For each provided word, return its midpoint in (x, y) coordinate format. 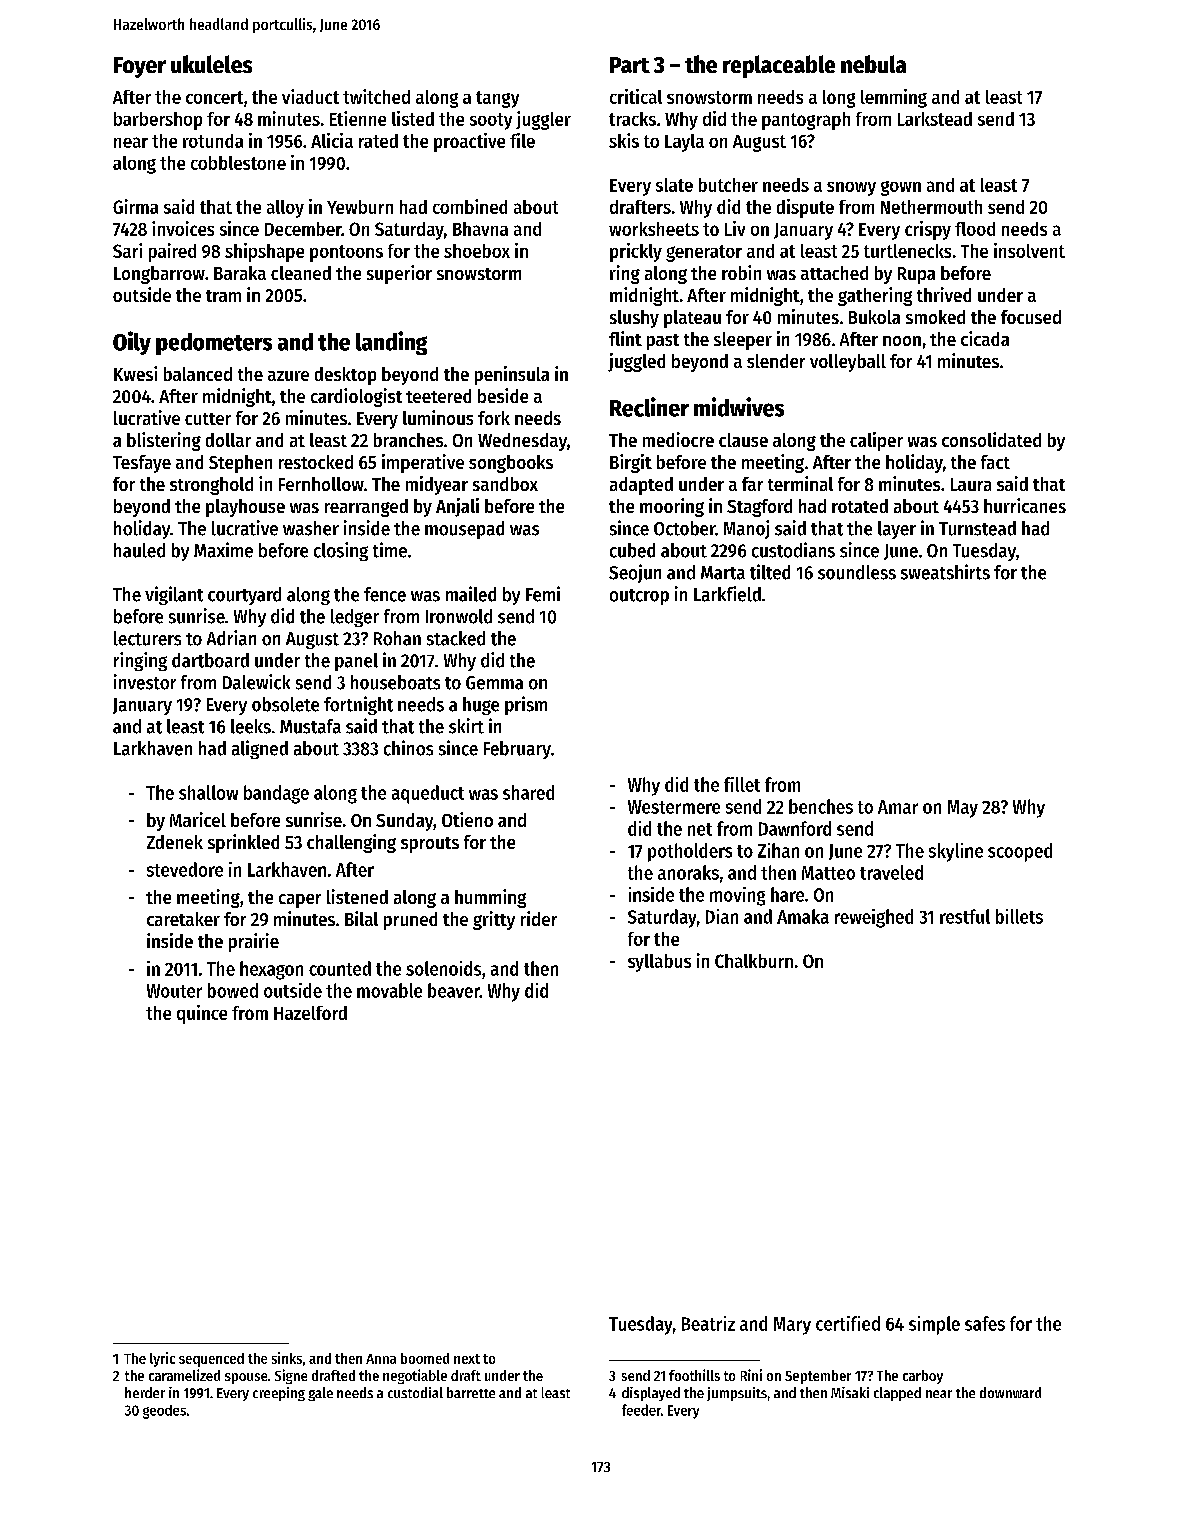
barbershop (158, 121)
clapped (897, 1394)
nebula (873, 64)
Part (630, 65)
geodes (164, 1412)
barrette (471, 1392)
